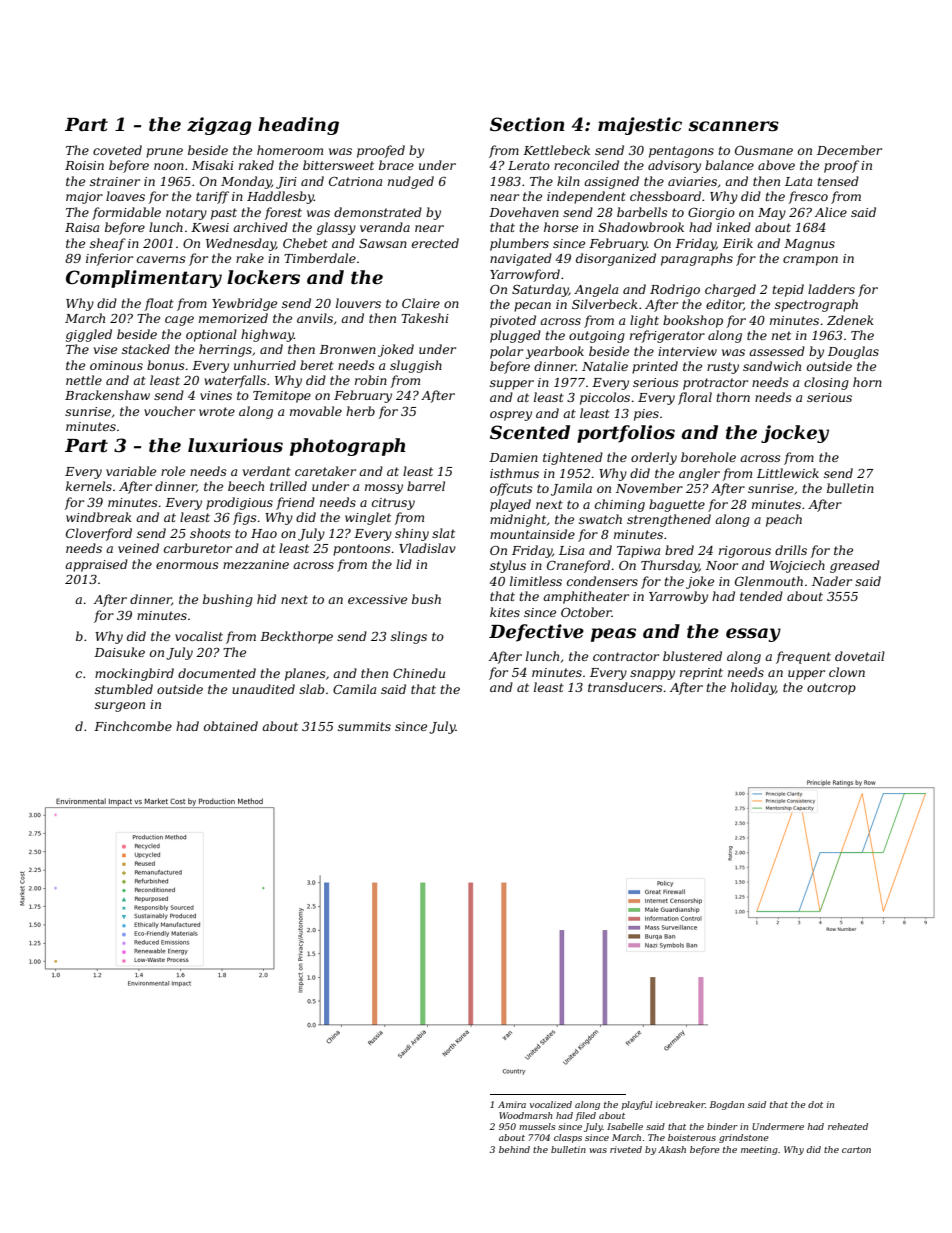 The image size is (952, 1233). I want to click on behind, so click(514, 1149).
